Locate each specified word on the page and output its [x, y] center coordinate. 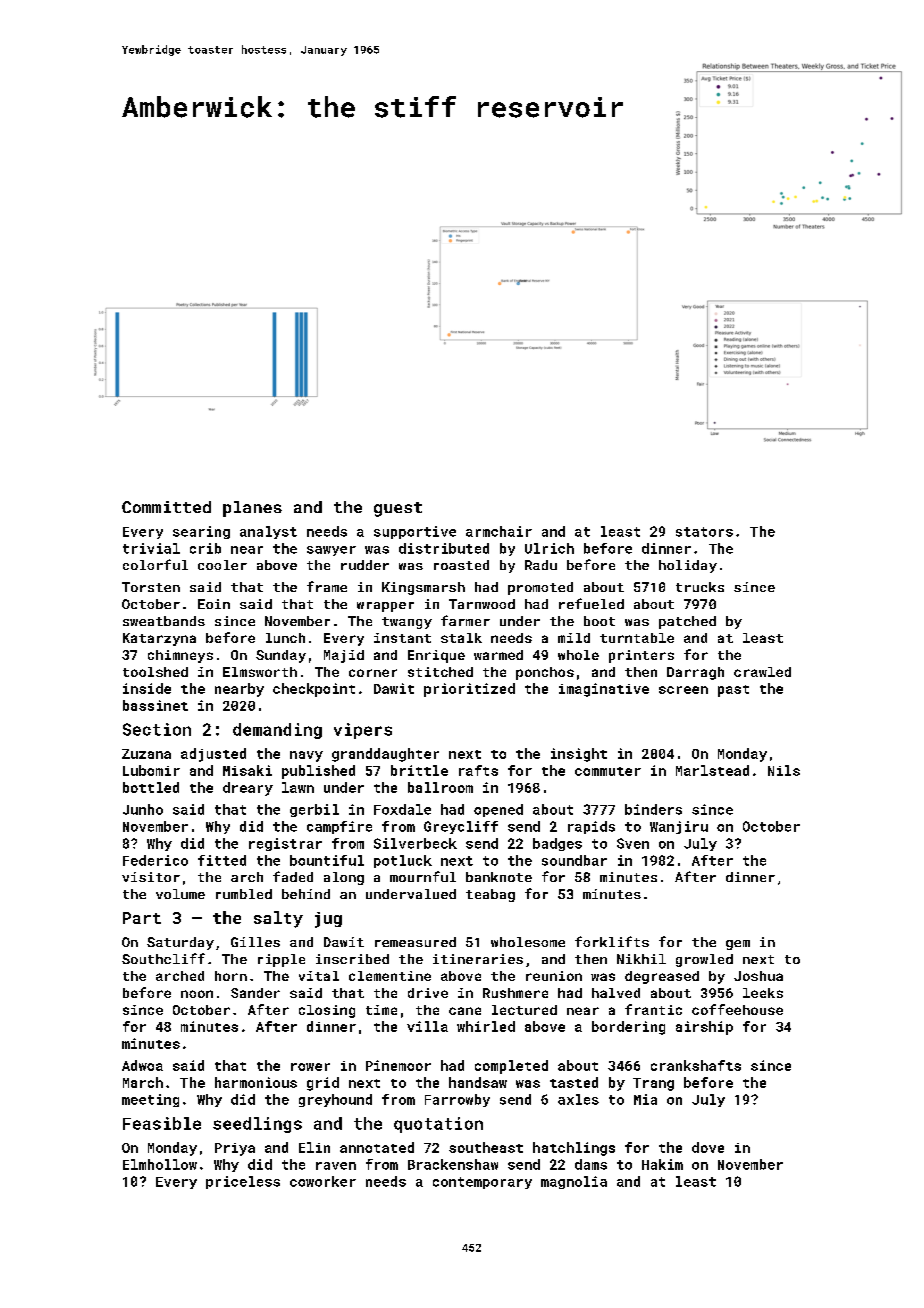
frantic [653, 1009]
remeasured [415, 942]
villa [427, 1026]
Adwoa [142, 1065]
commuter [608, 771]
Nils [784, 770]
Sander [255, 993]
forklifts [612, 941]
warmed [498, 655]
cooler [222, 565]
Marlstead [712, 770]
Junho [143, 809]
